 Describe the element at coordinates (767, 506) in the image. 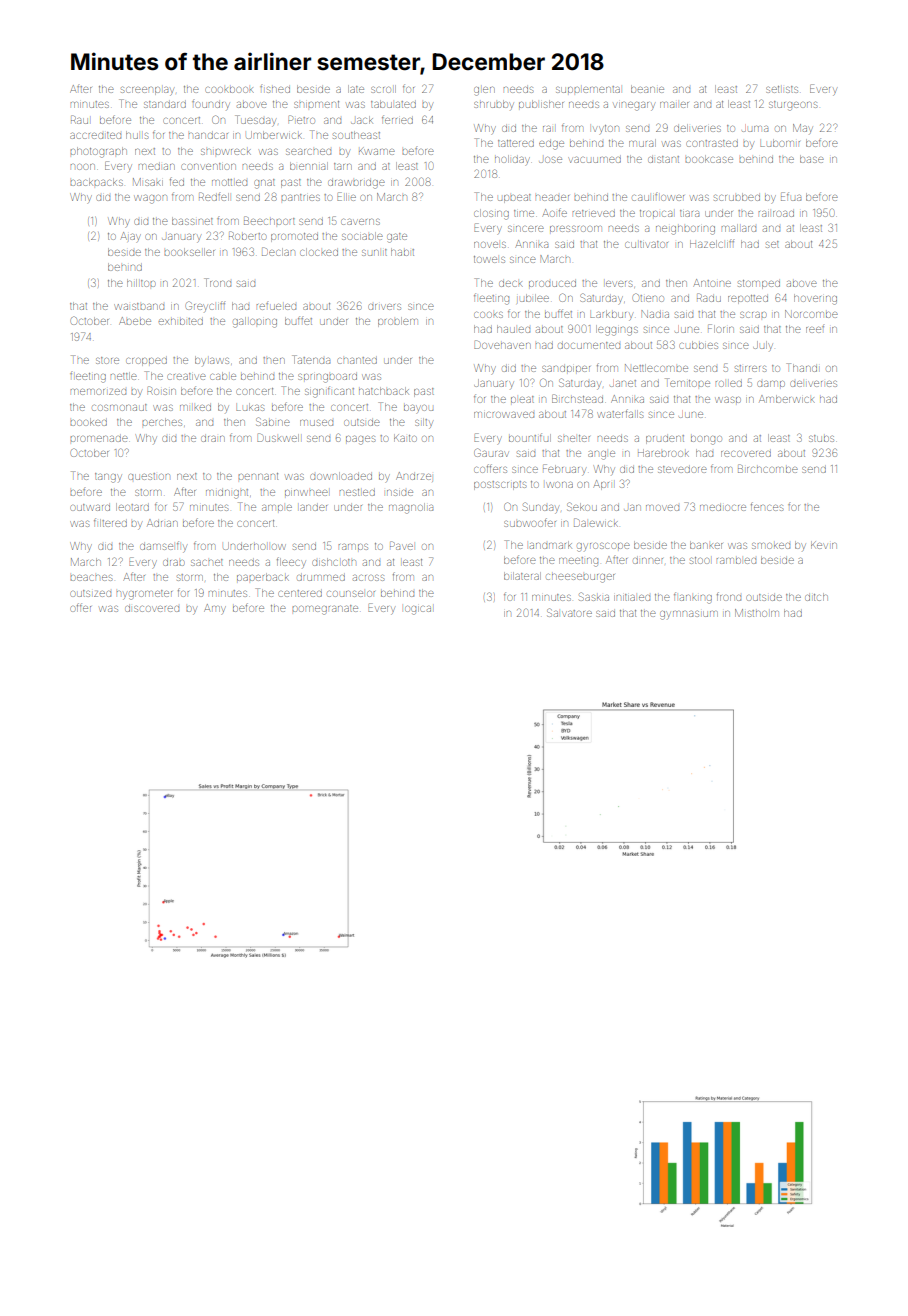

I see `fences` at that location.
